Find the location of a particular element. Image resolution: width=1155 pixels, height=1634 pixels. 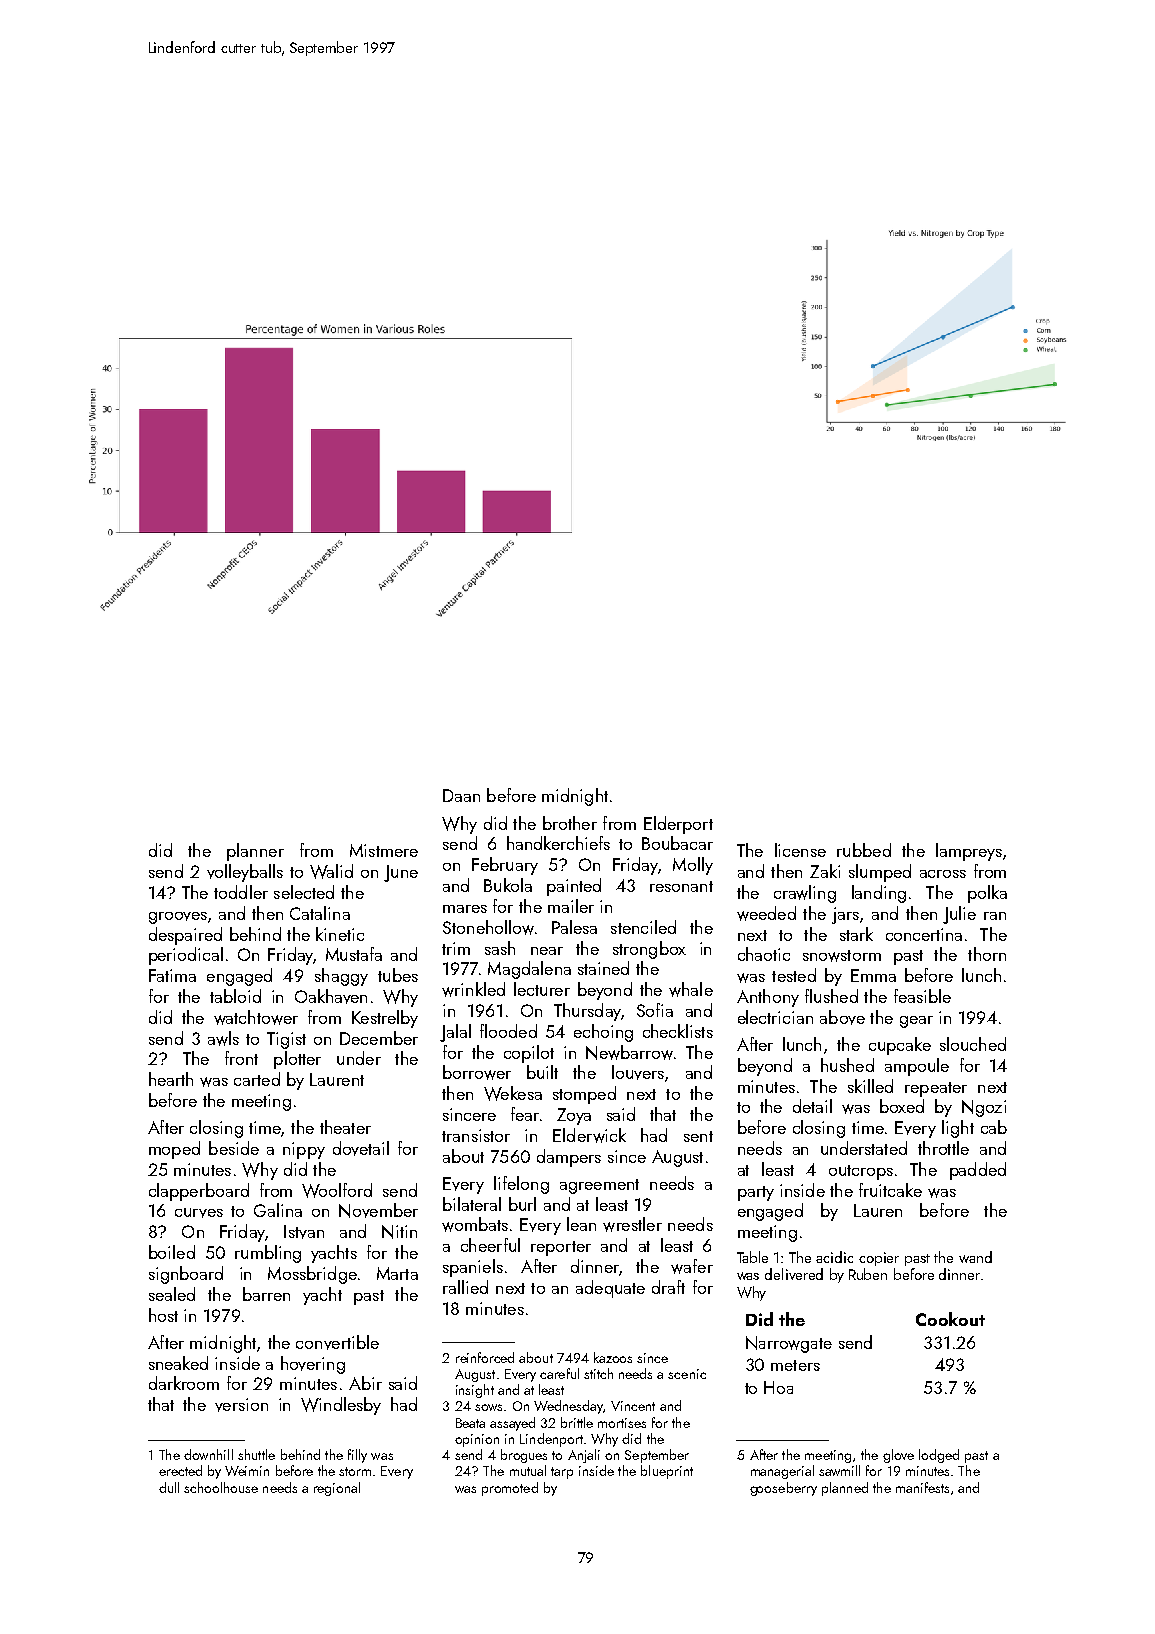

downhill is located at coordinates (208, 1454).
